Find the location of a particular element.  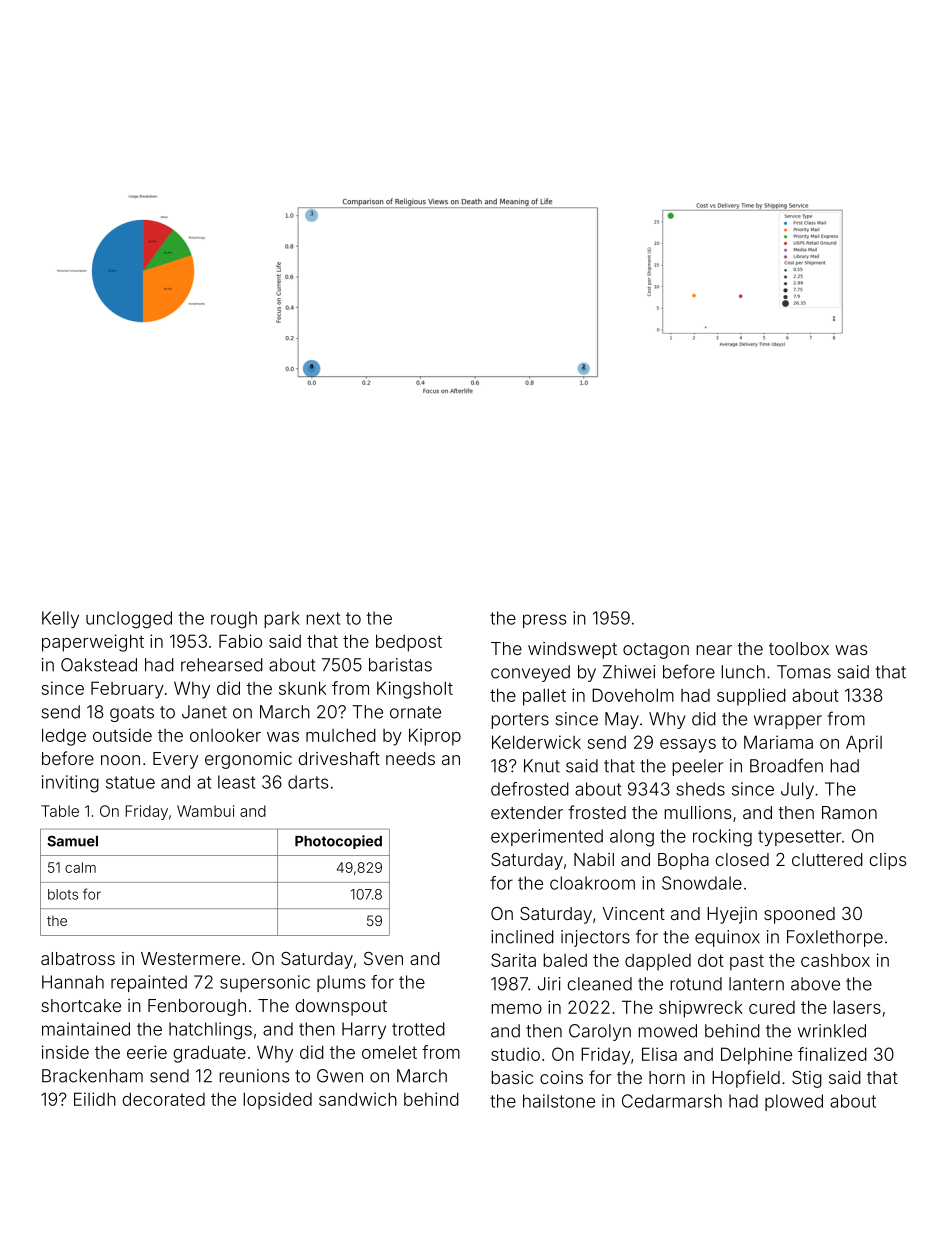

inclined is located at coordinates (522, 937).
